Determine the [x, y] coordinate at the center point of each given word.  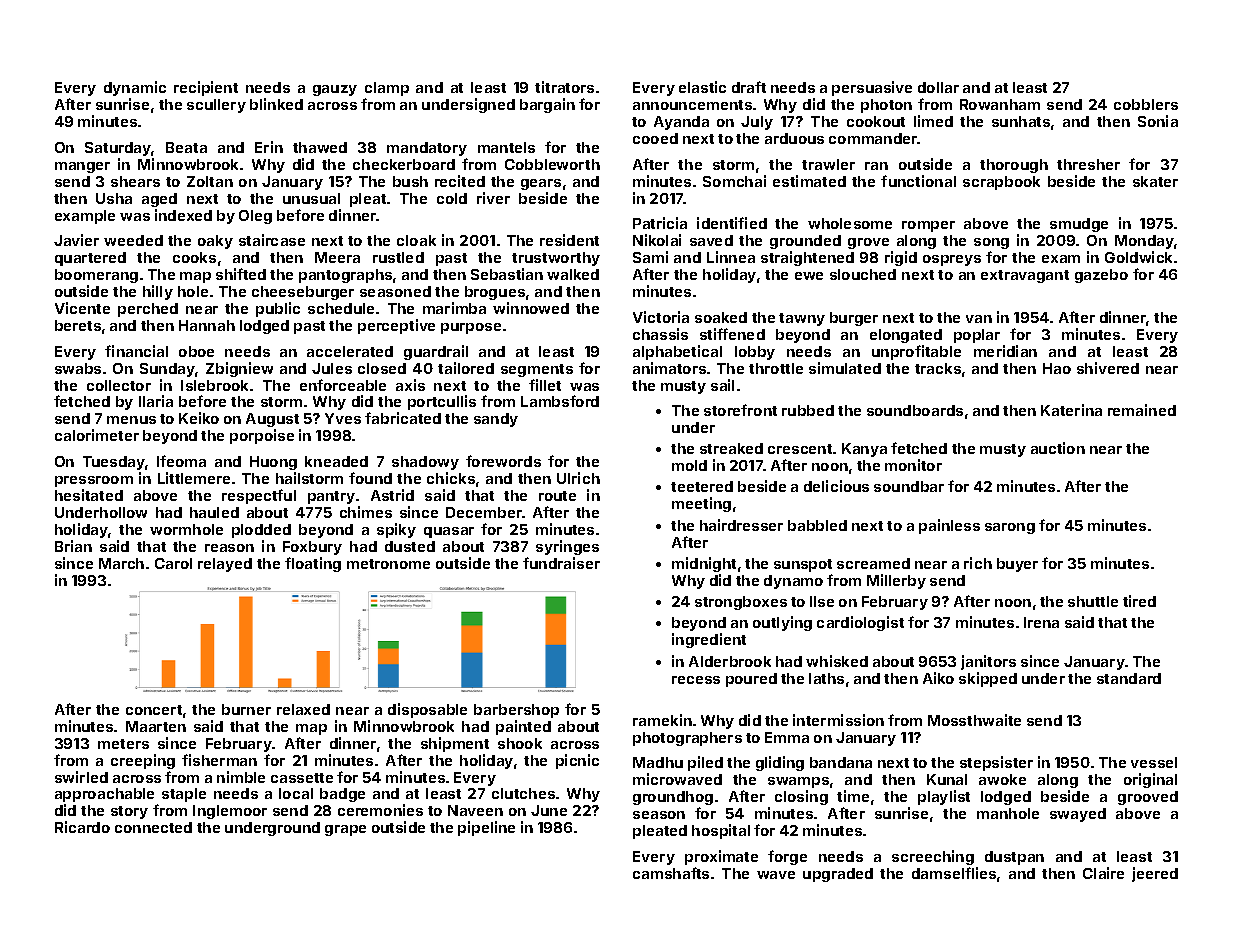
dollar [938, 87]
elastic [702, 87]
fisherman [219, 760]
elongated [906, 336]
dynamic [135, 88]
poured [751, 680]
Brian [73, 546]
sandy [496, 420]
